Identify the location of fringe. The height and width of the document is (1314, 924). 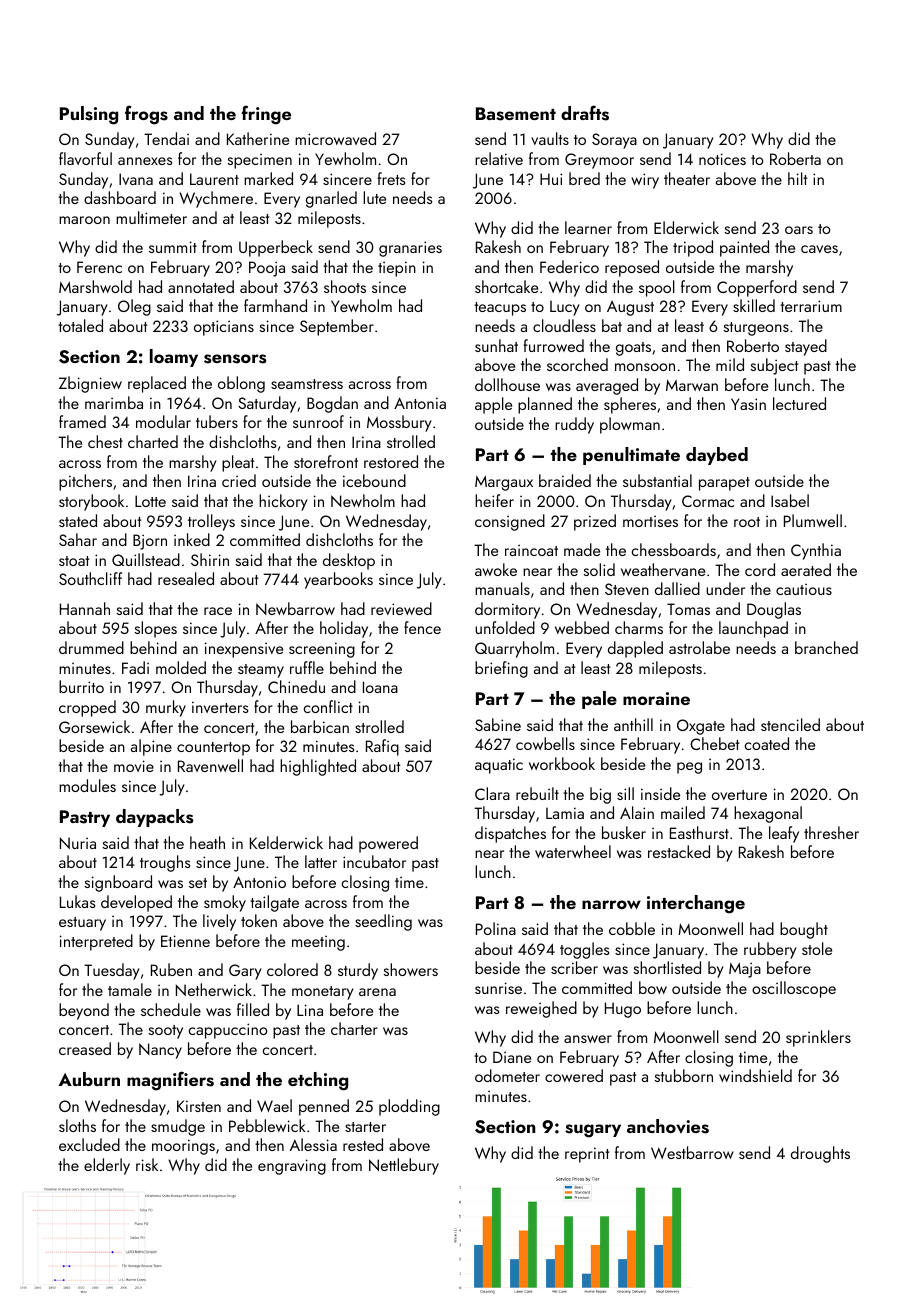
(266, 115).
